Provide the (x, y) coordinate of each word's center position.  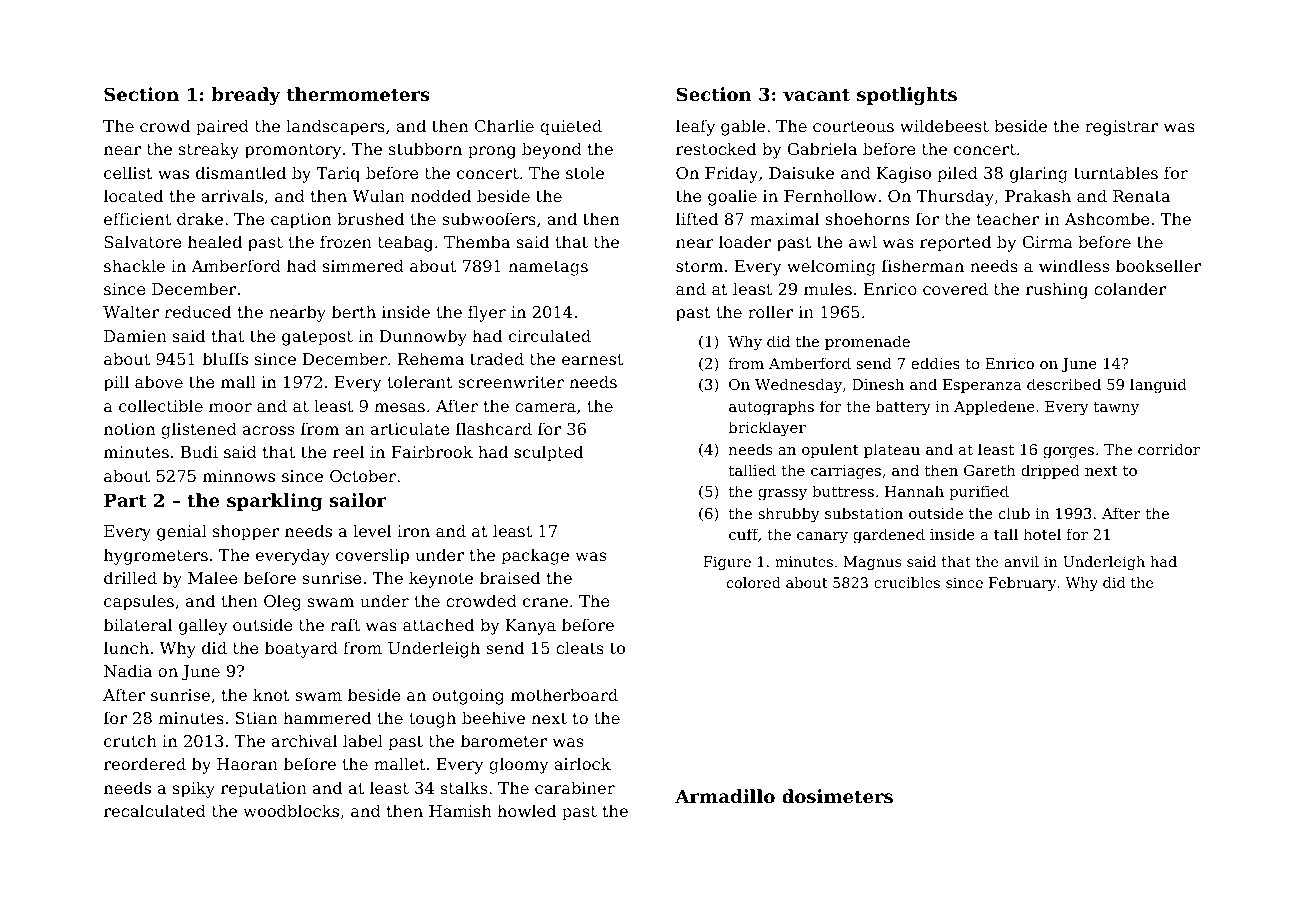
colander (1130, 288)
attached (438, 624)
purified (979, 492)
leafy (695, 127)
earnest (592, 359)
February (1022, 584)
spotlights (907, 96)
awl (863, 241)
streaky (209, 150)
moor (230, 407)
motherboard (564, 694)
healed (215, 241)
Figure (727, 563)
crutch (130, 740)
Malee (213, 577)
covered (955, 288)
